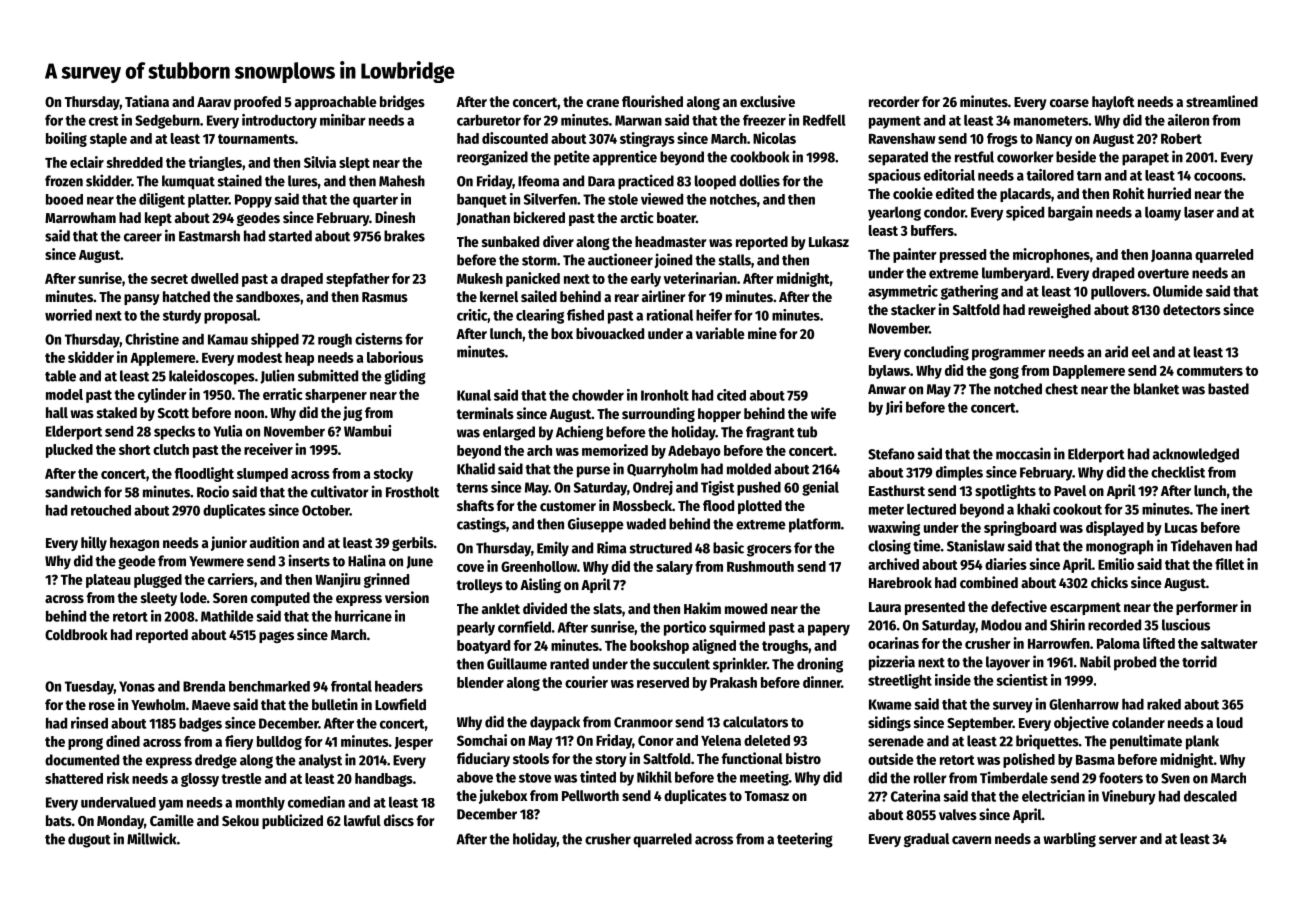  What do you see at coordinates (642, 505) in the screenshot?
I see `Mossbeck` at bounding box center [642, 505].
